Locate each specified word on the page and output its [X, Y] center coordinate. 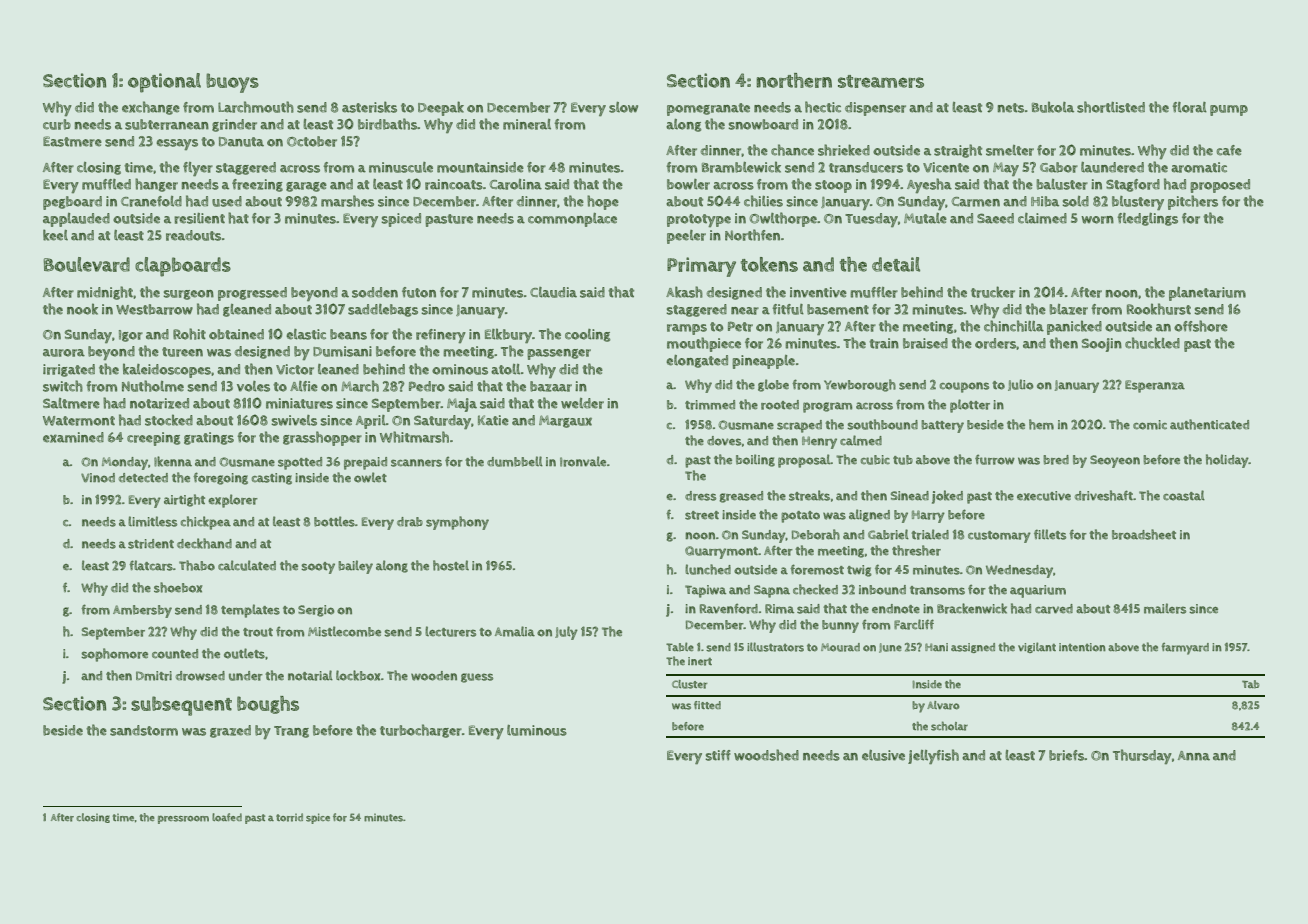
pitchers [1193, 202]
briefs [1066, 755]
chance [792, 150]
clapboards [183, 267]
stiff [718, 755]
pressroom [183, 820]
